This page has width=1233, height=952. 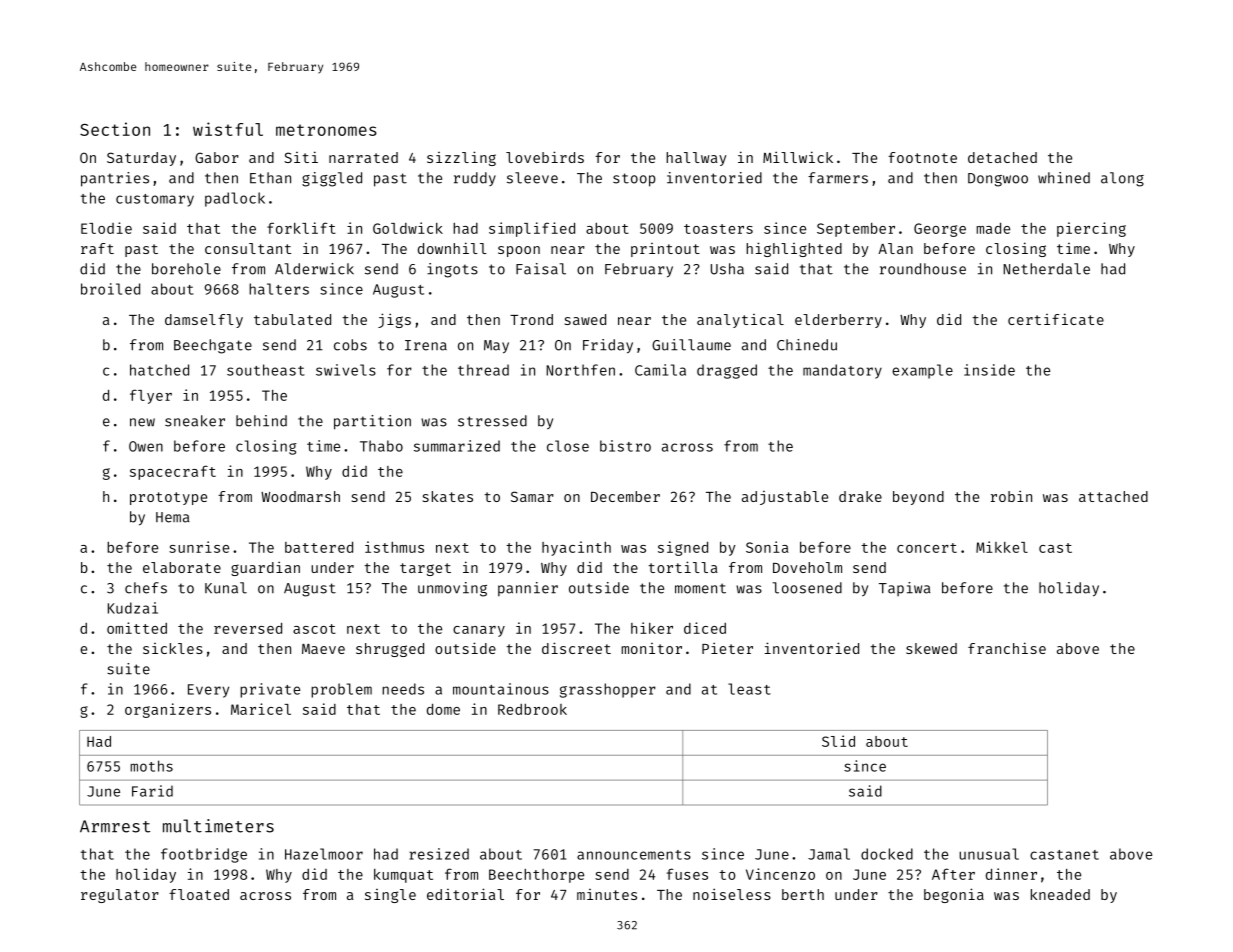 I want to click on hallway, so click(x=696, y=159).
